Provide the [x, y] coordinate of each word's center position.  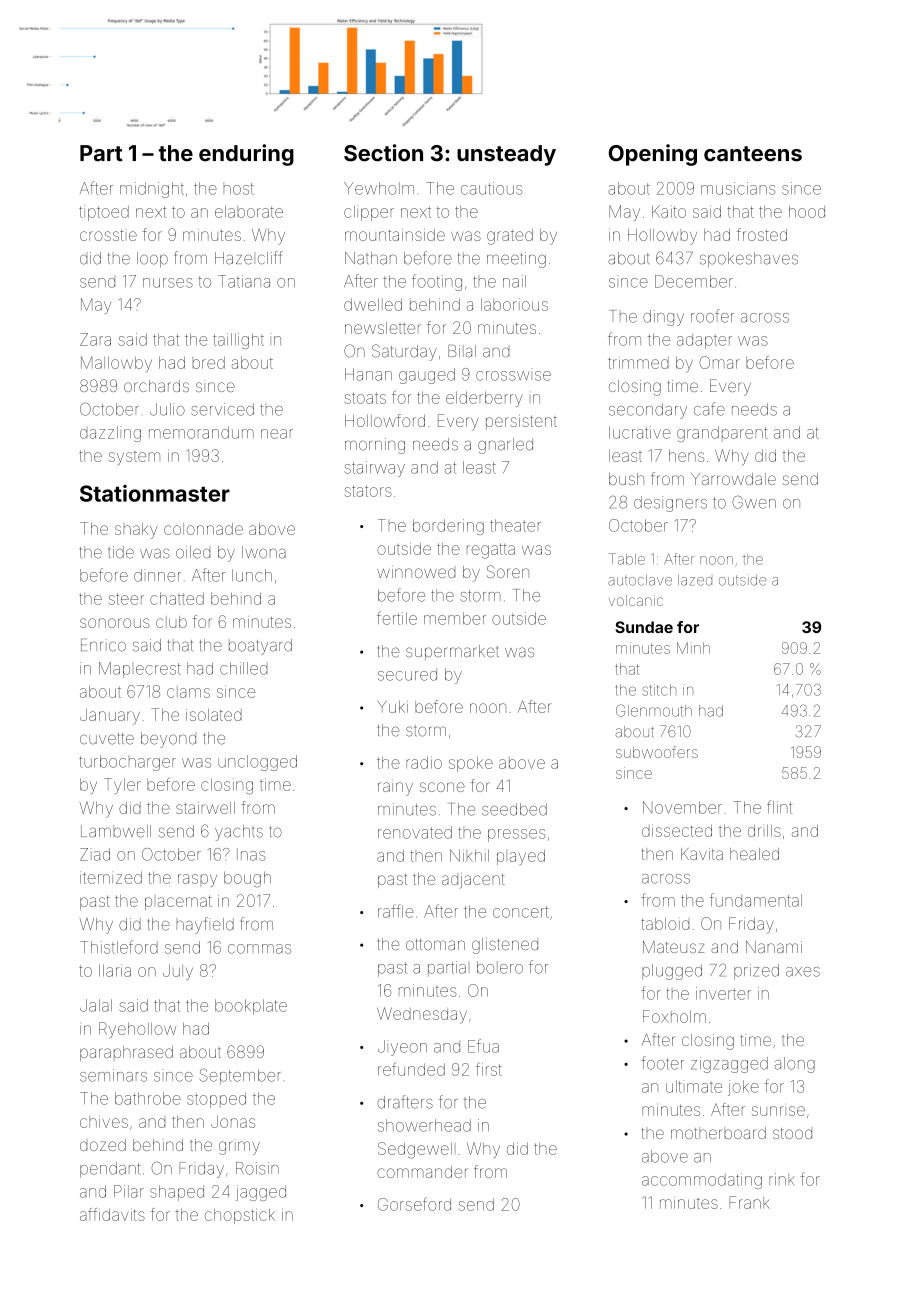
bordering [448, 527]
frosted [762, 234]
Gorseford [414, 1204]
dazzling [110, 434]
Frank [749, 1202]
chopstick [240, 1216]
